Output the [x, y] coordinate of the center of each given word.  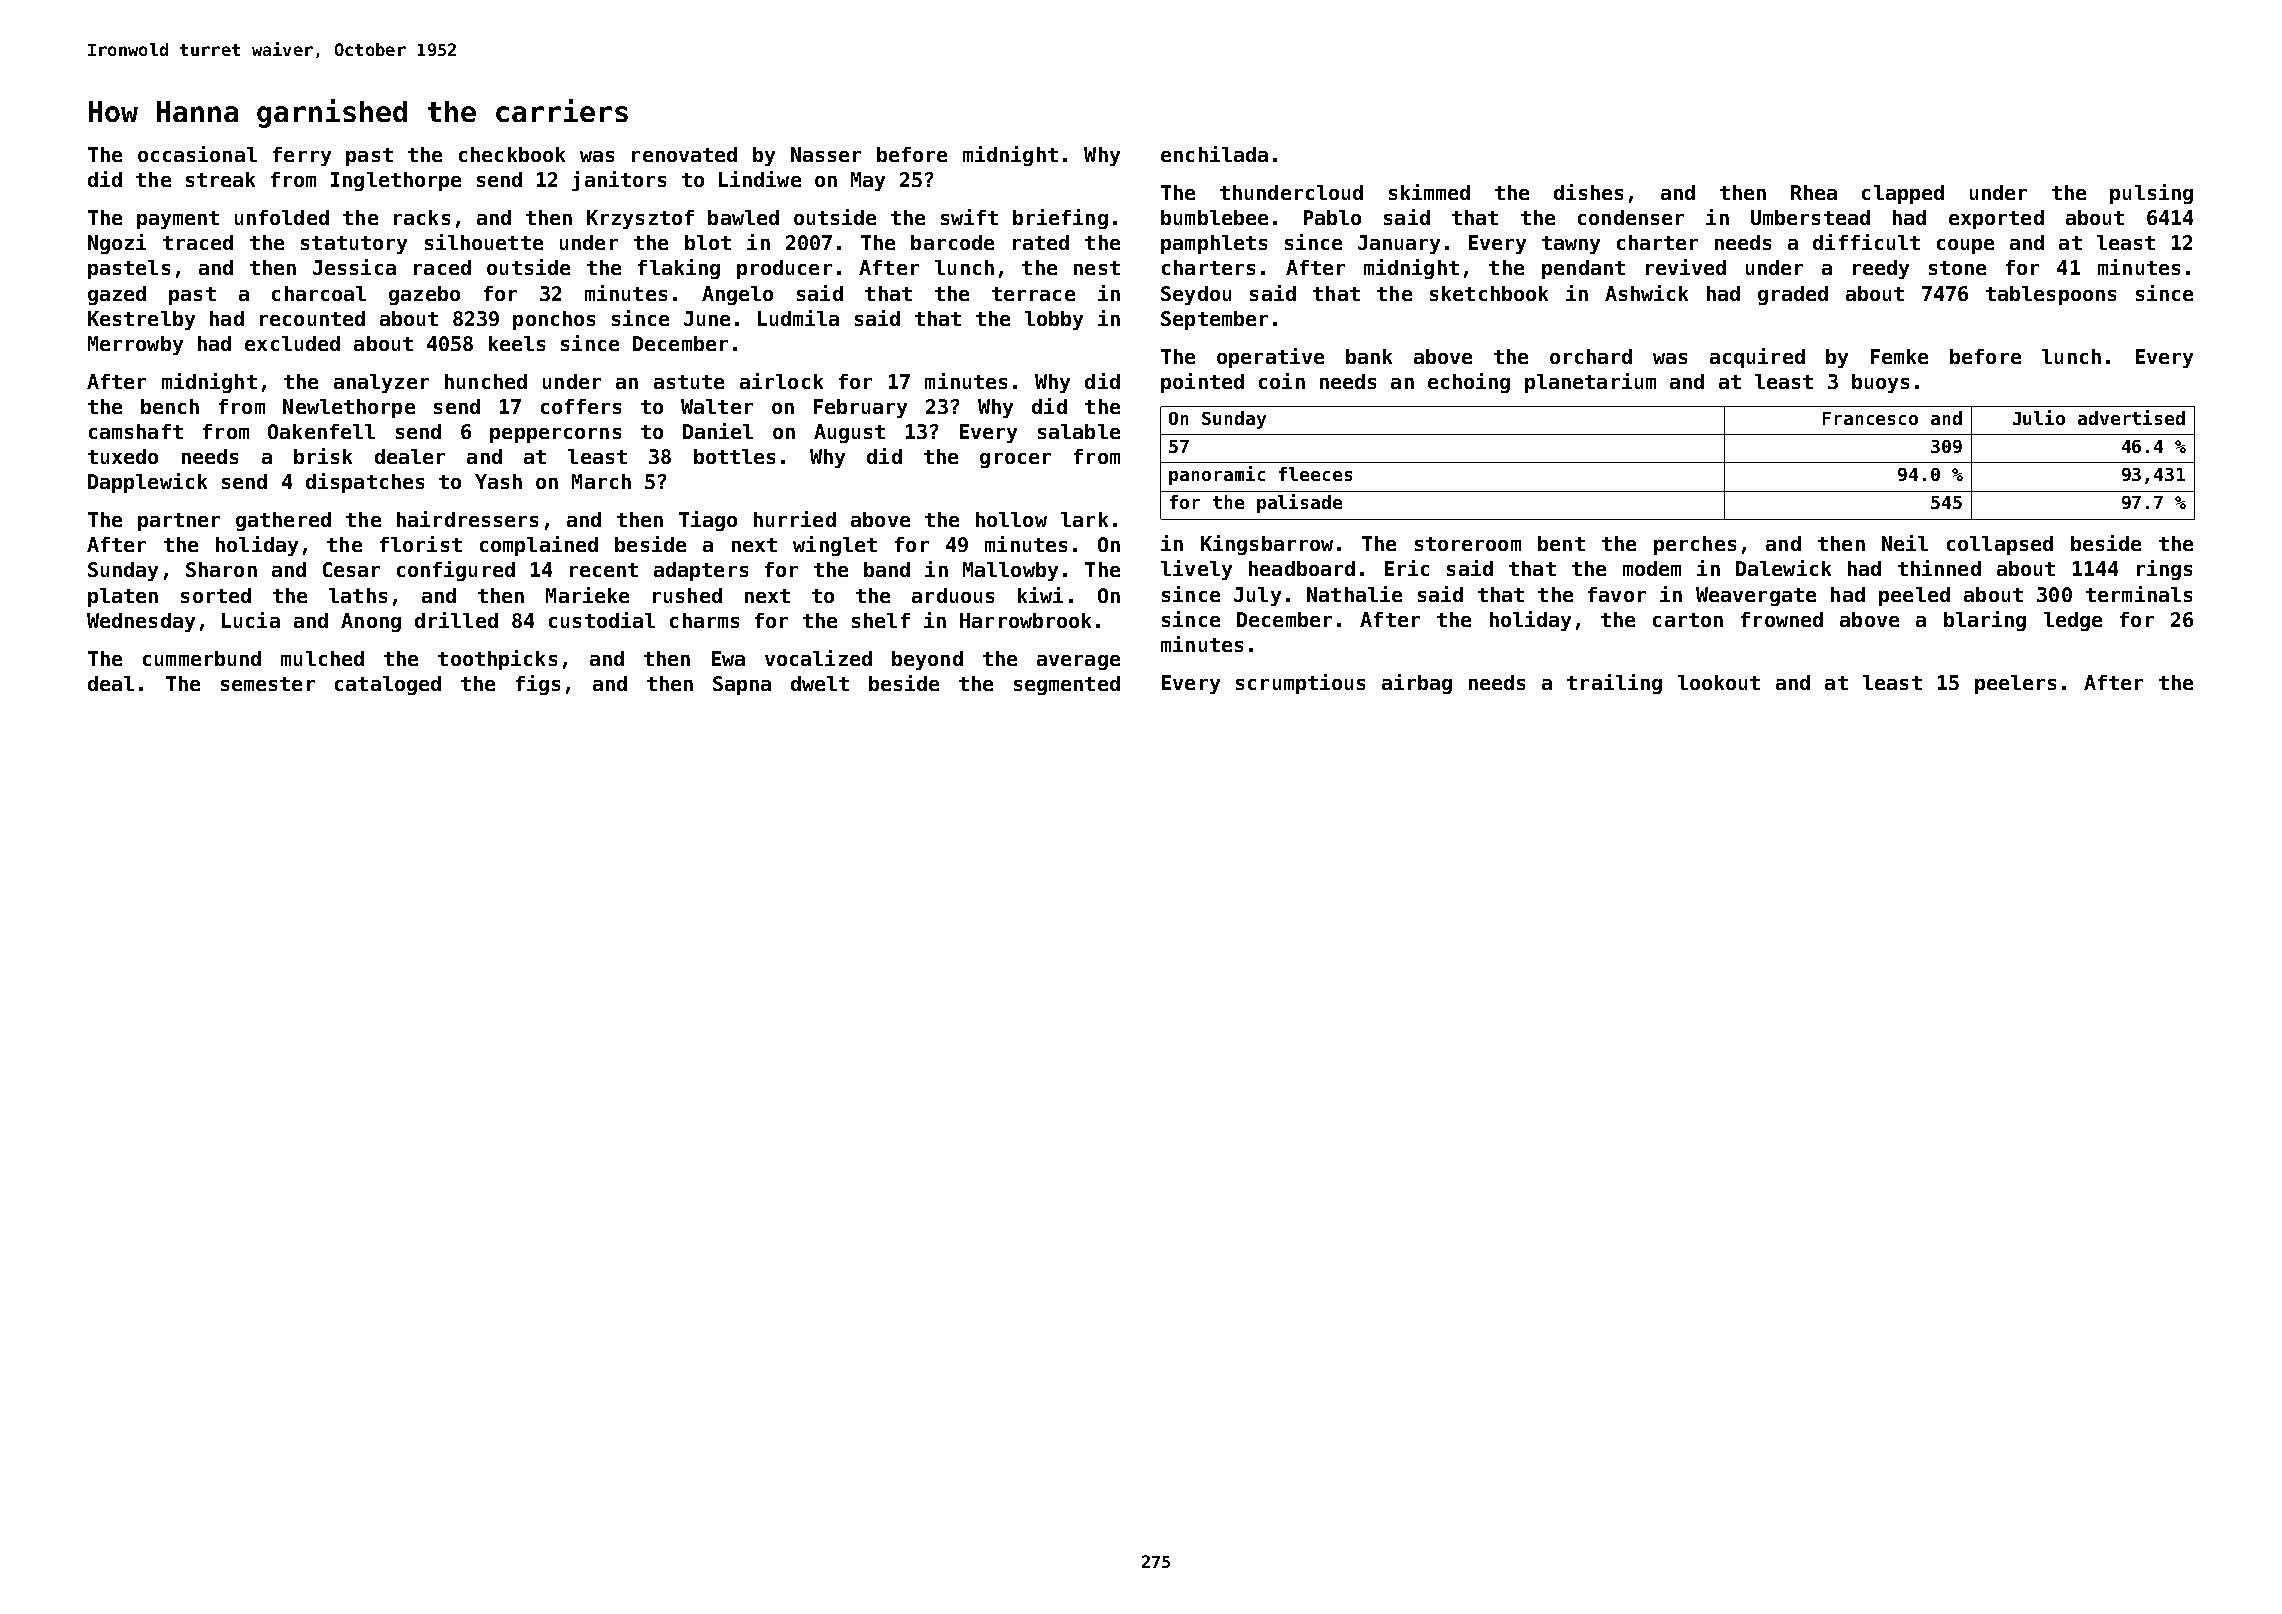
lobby [1054, 320]
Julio [2039, 417]
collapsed [2000, 545]
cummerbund [202, 658]
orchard [1591, 356]
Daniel [718, 431]
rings [2164, 570]
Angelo [737, 295]
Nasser [826, 154]
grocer [1015, 460]
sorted [216, 595]
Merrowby [135, 345]
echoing [1469, 383]
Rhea [1814, 192]
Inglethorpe [396, 181]
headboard [1302, 568]
